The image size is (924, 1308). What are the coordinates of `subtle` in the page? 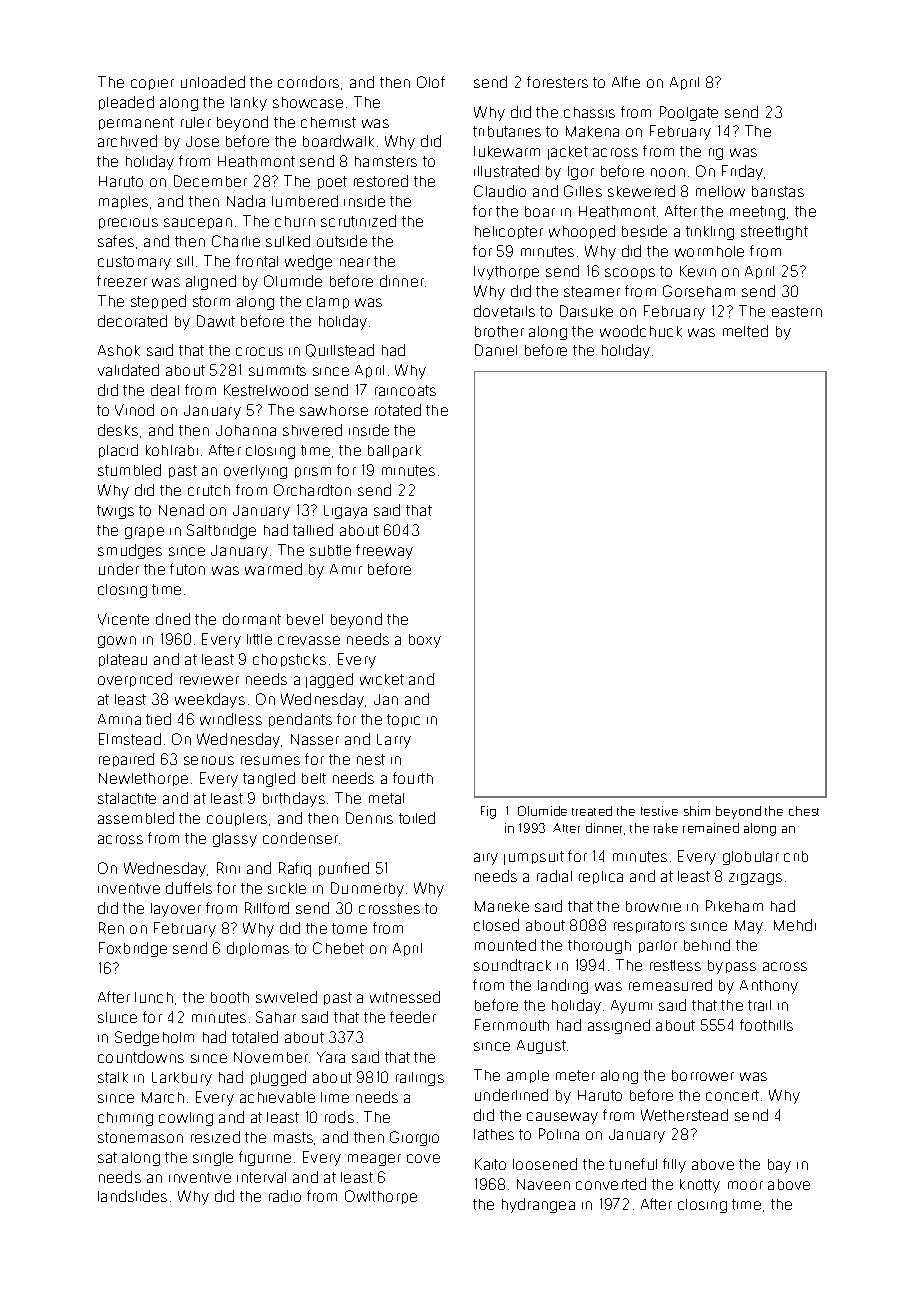 It's located at (330, 550).
